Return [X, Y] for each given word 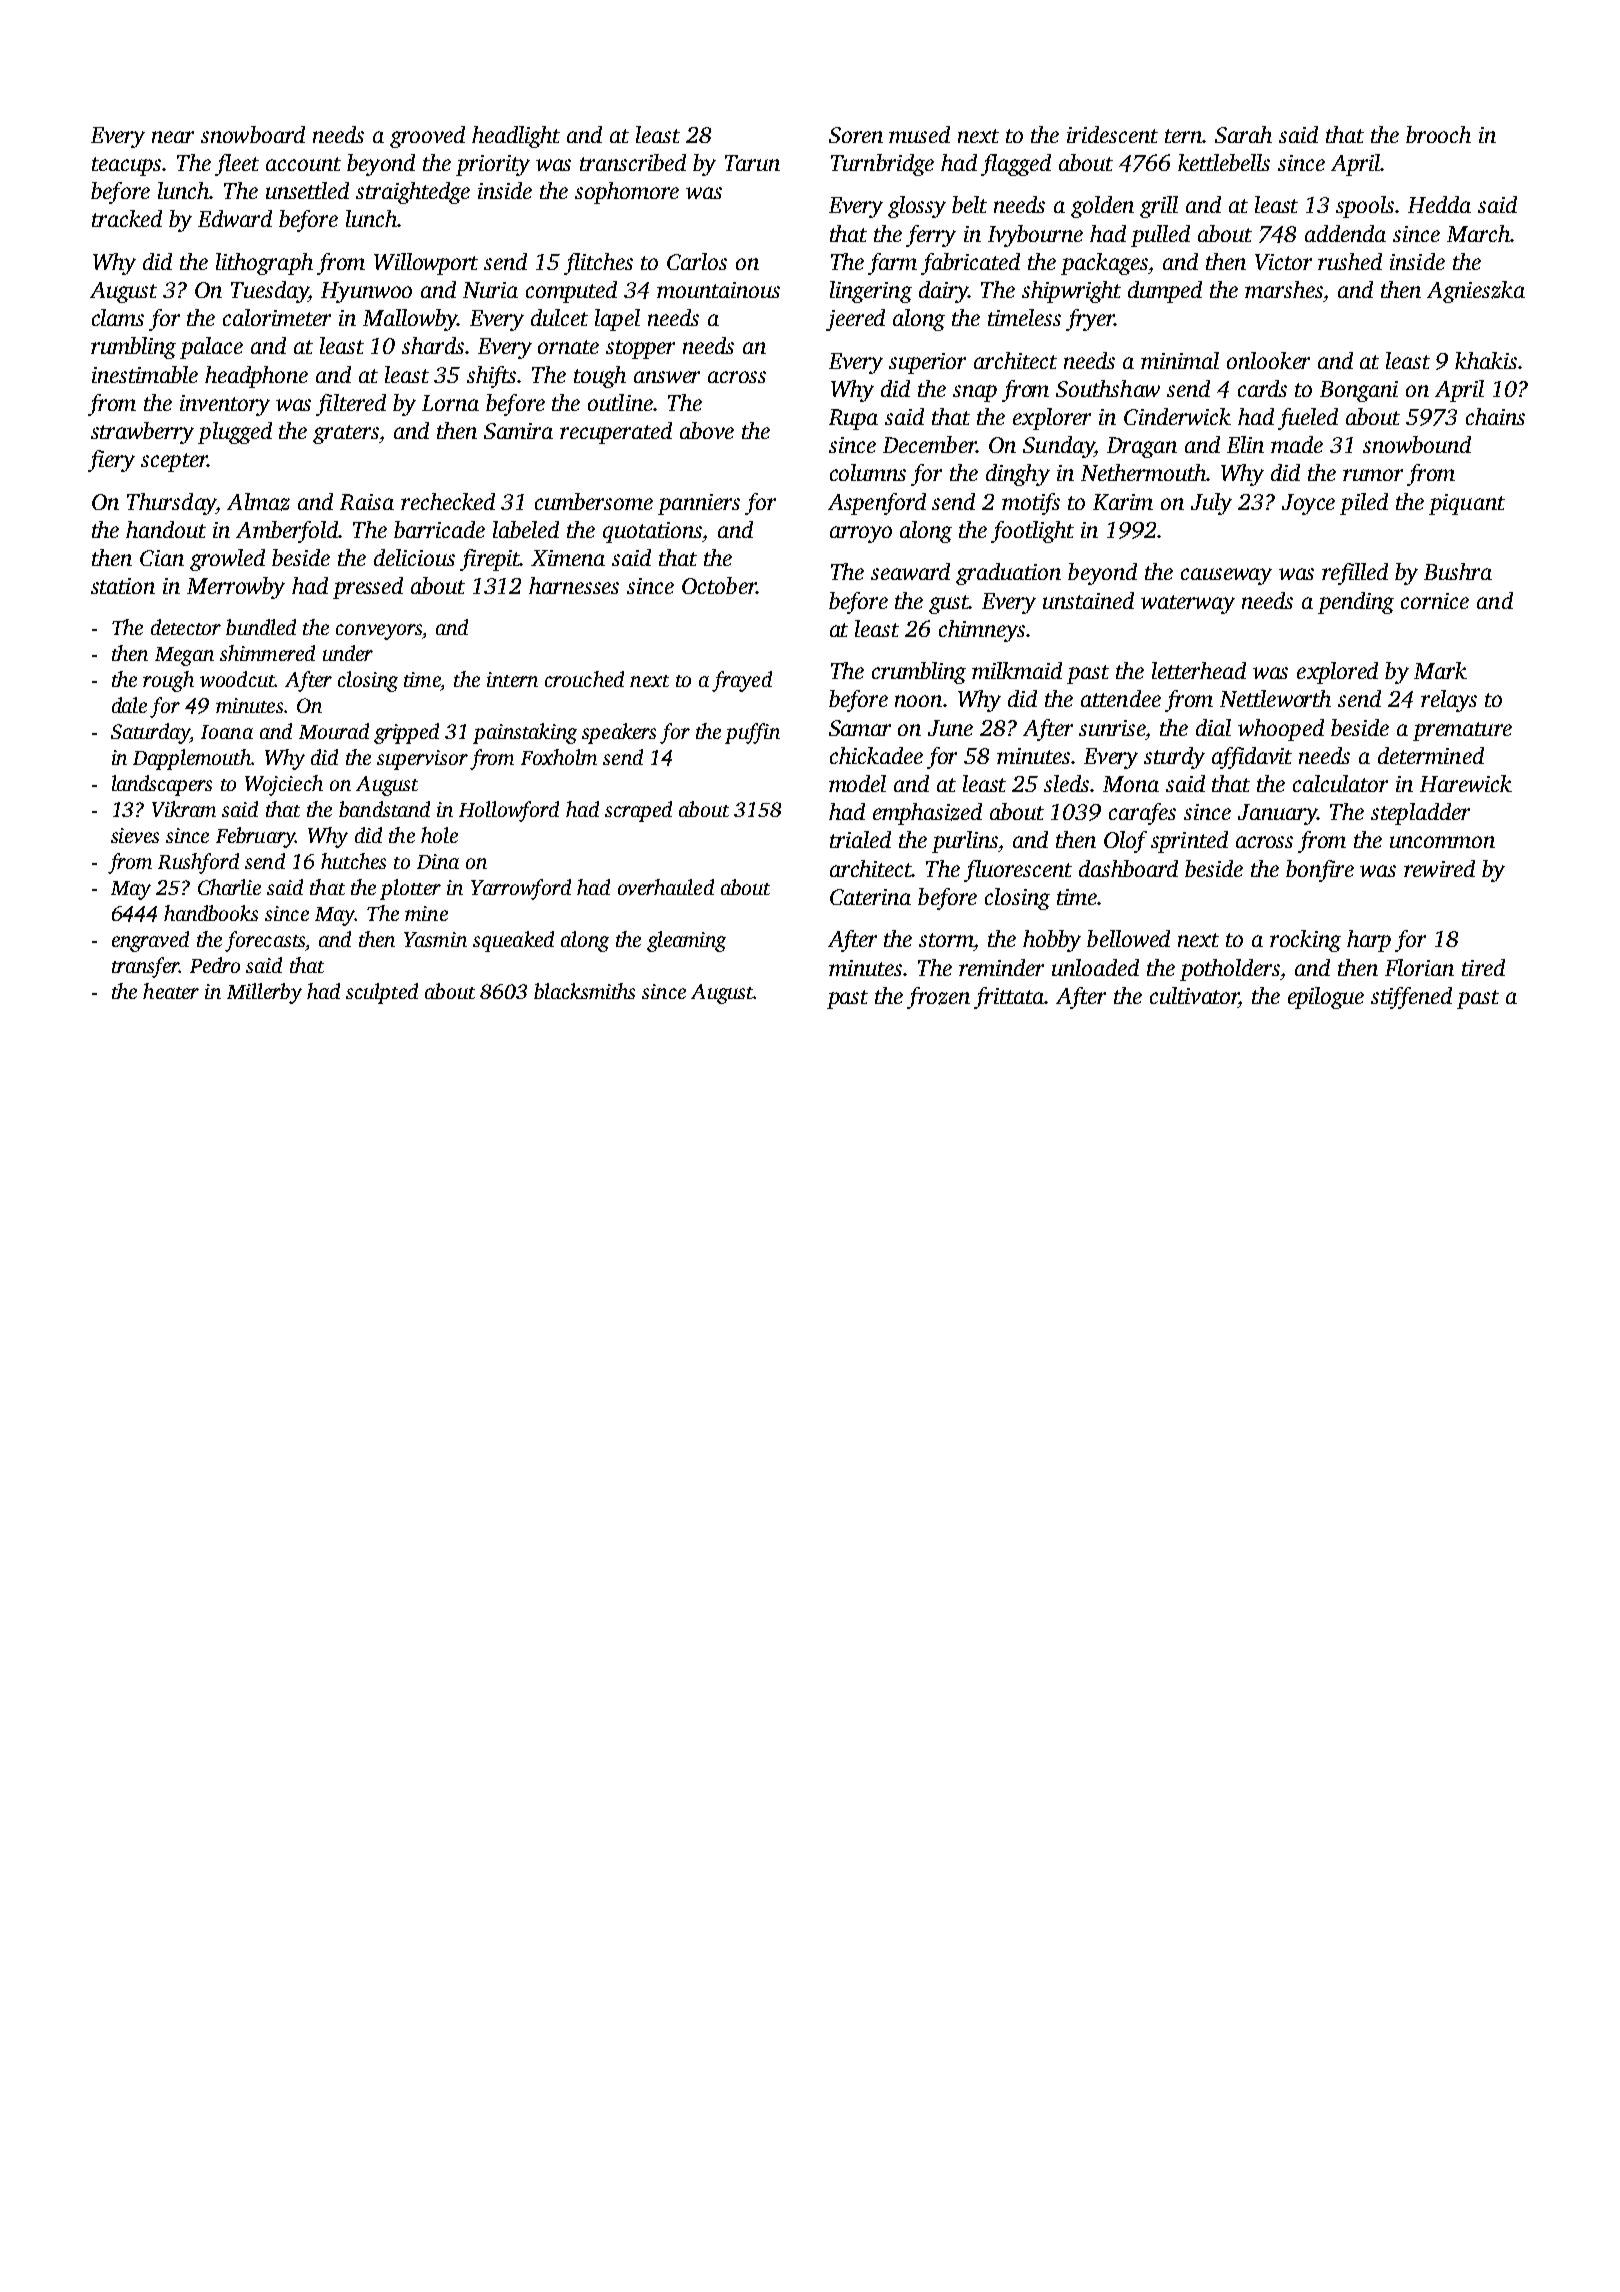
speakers [619, 733]
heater [171, 991]
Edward [235, 218]
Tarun [752, 163]
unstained [1088, 600]
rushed [1350, 261]
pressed [368, 588]
